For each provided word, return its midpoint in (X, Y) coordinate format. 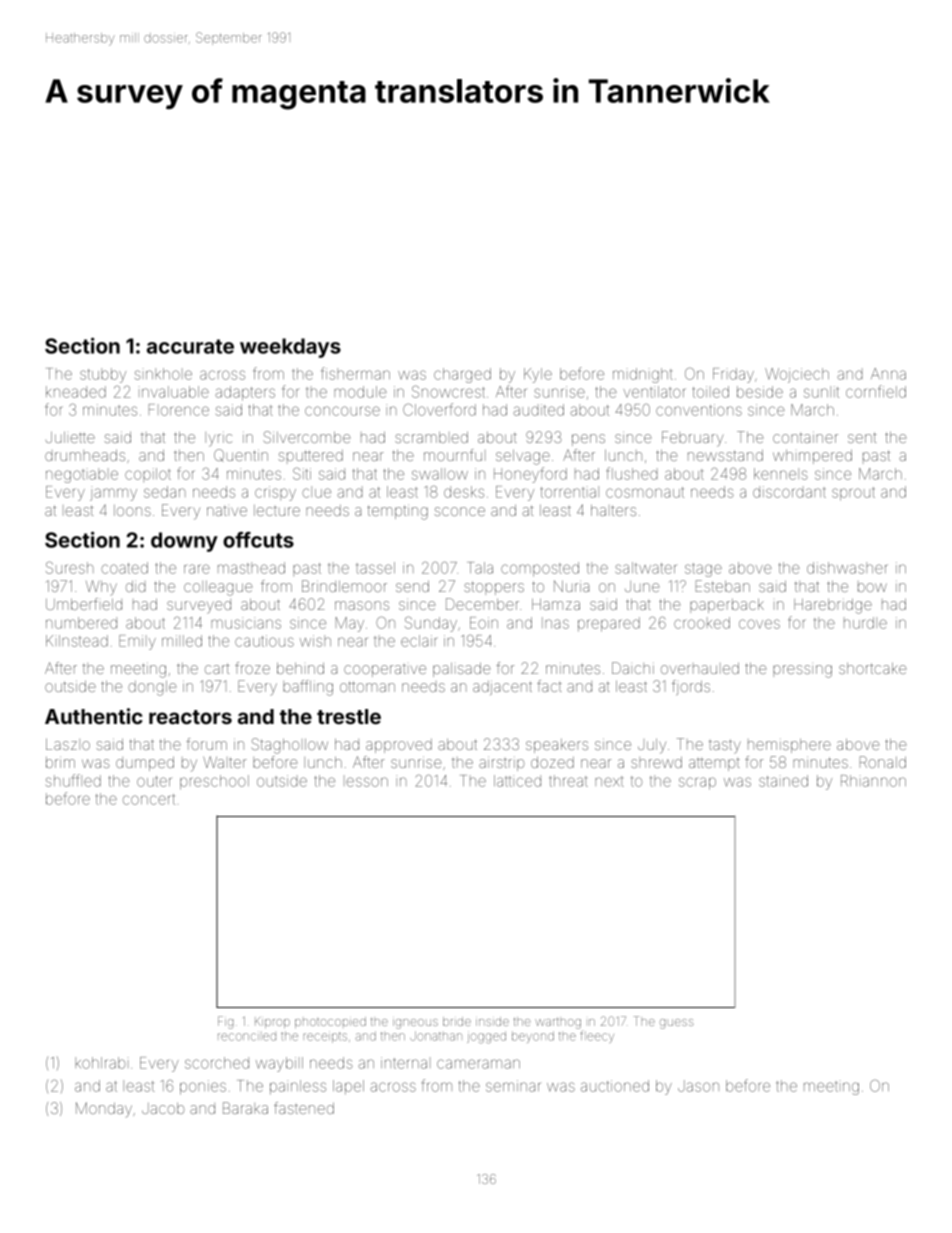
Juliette (70, 437)
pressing (802, 671)
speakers (557, 746)
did (135, 586)
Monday (104, 1110)
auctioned (615, 1086)
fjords (691, 687)
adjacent (502, 688)
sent (862, 437)
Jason (698, 1086)
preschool (214, 782)
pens (588, 440)
